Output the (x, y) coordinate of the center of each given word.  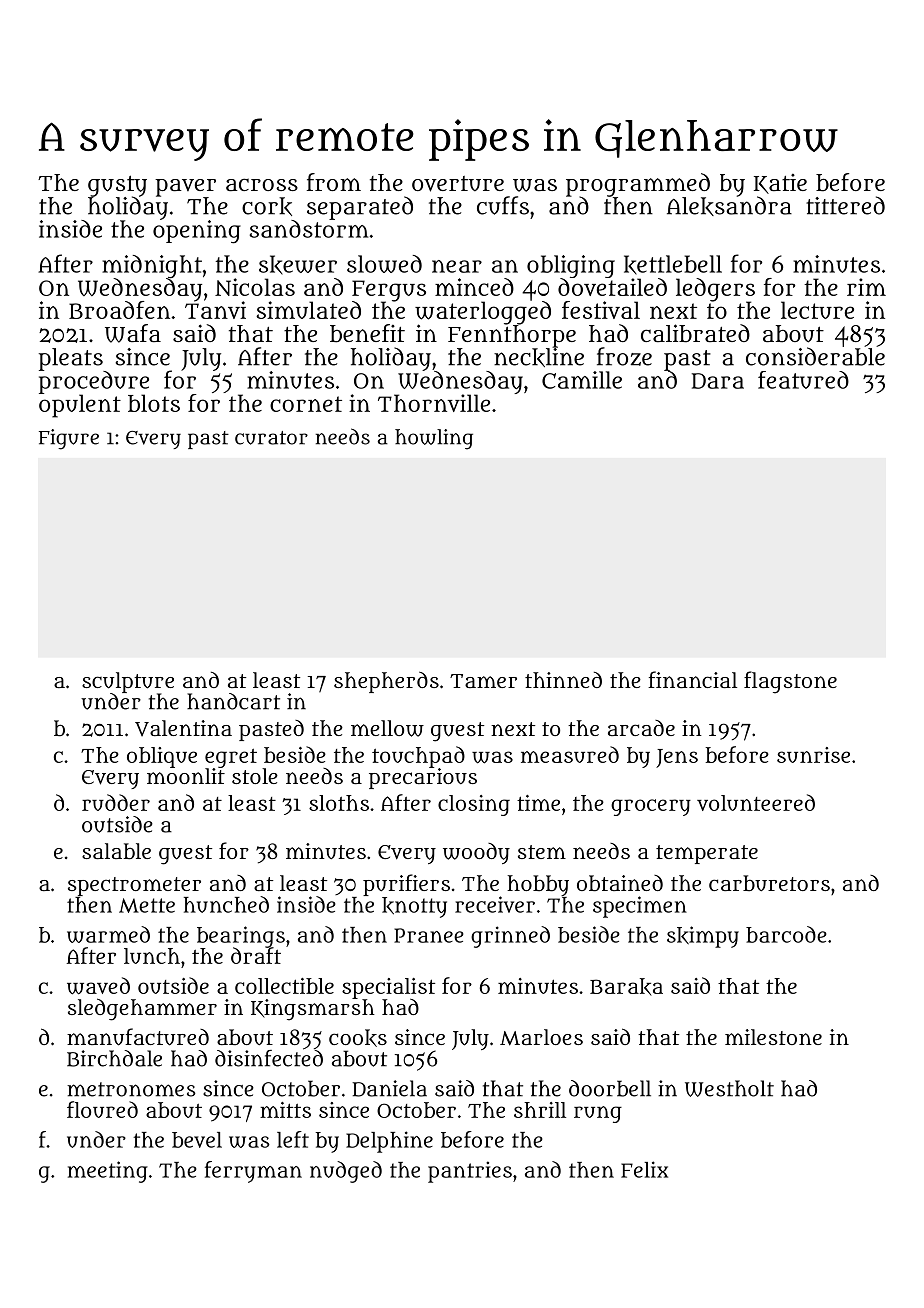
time (538, 803)
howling (434, 439)
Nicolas (255, 287)
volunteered (756, 802)
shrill (540, 1110)
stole (255, 776)
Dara (718, 381)
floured (102, 1109)
